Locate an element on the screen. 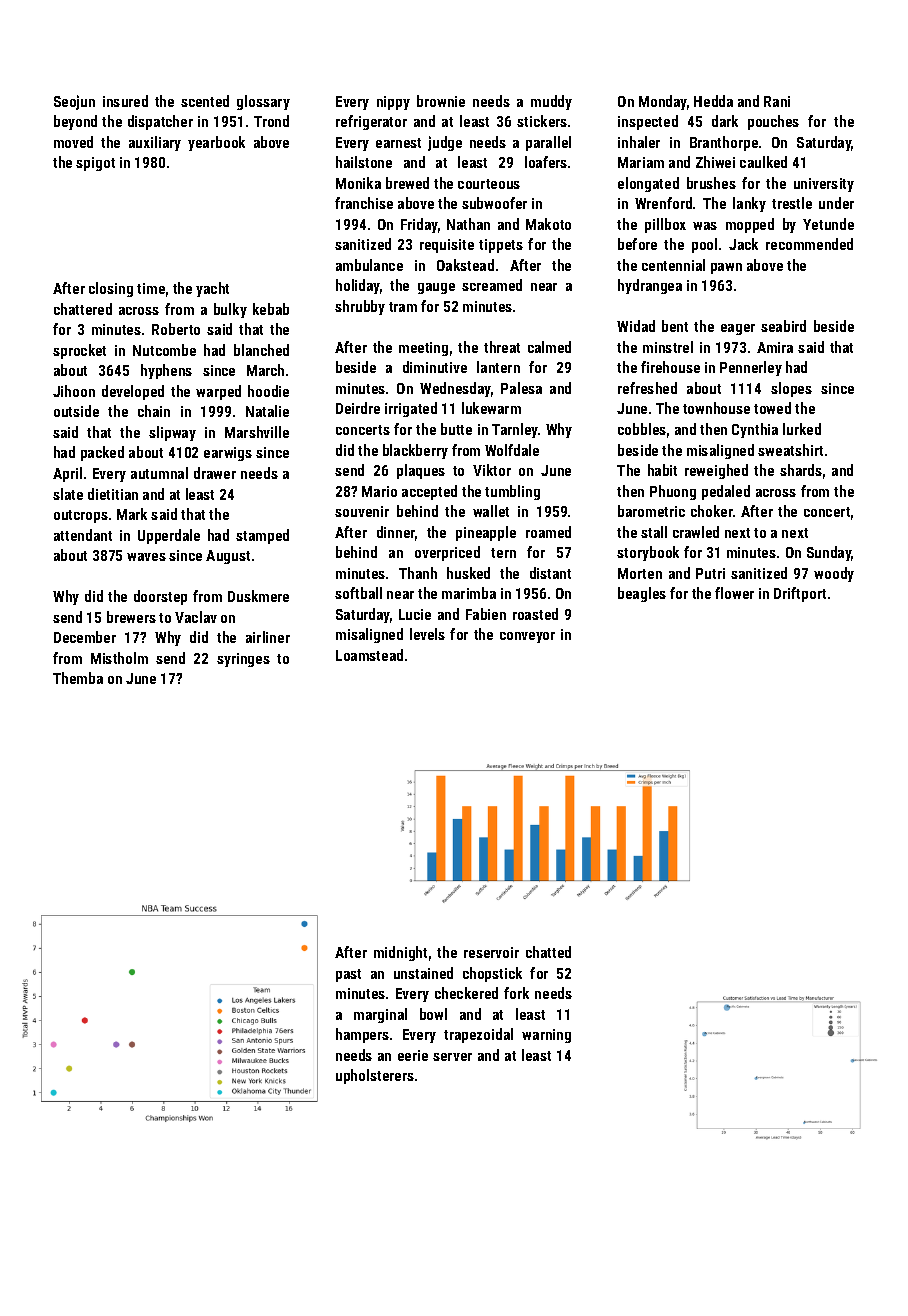  chatted is located at coordinates (548, 952).
